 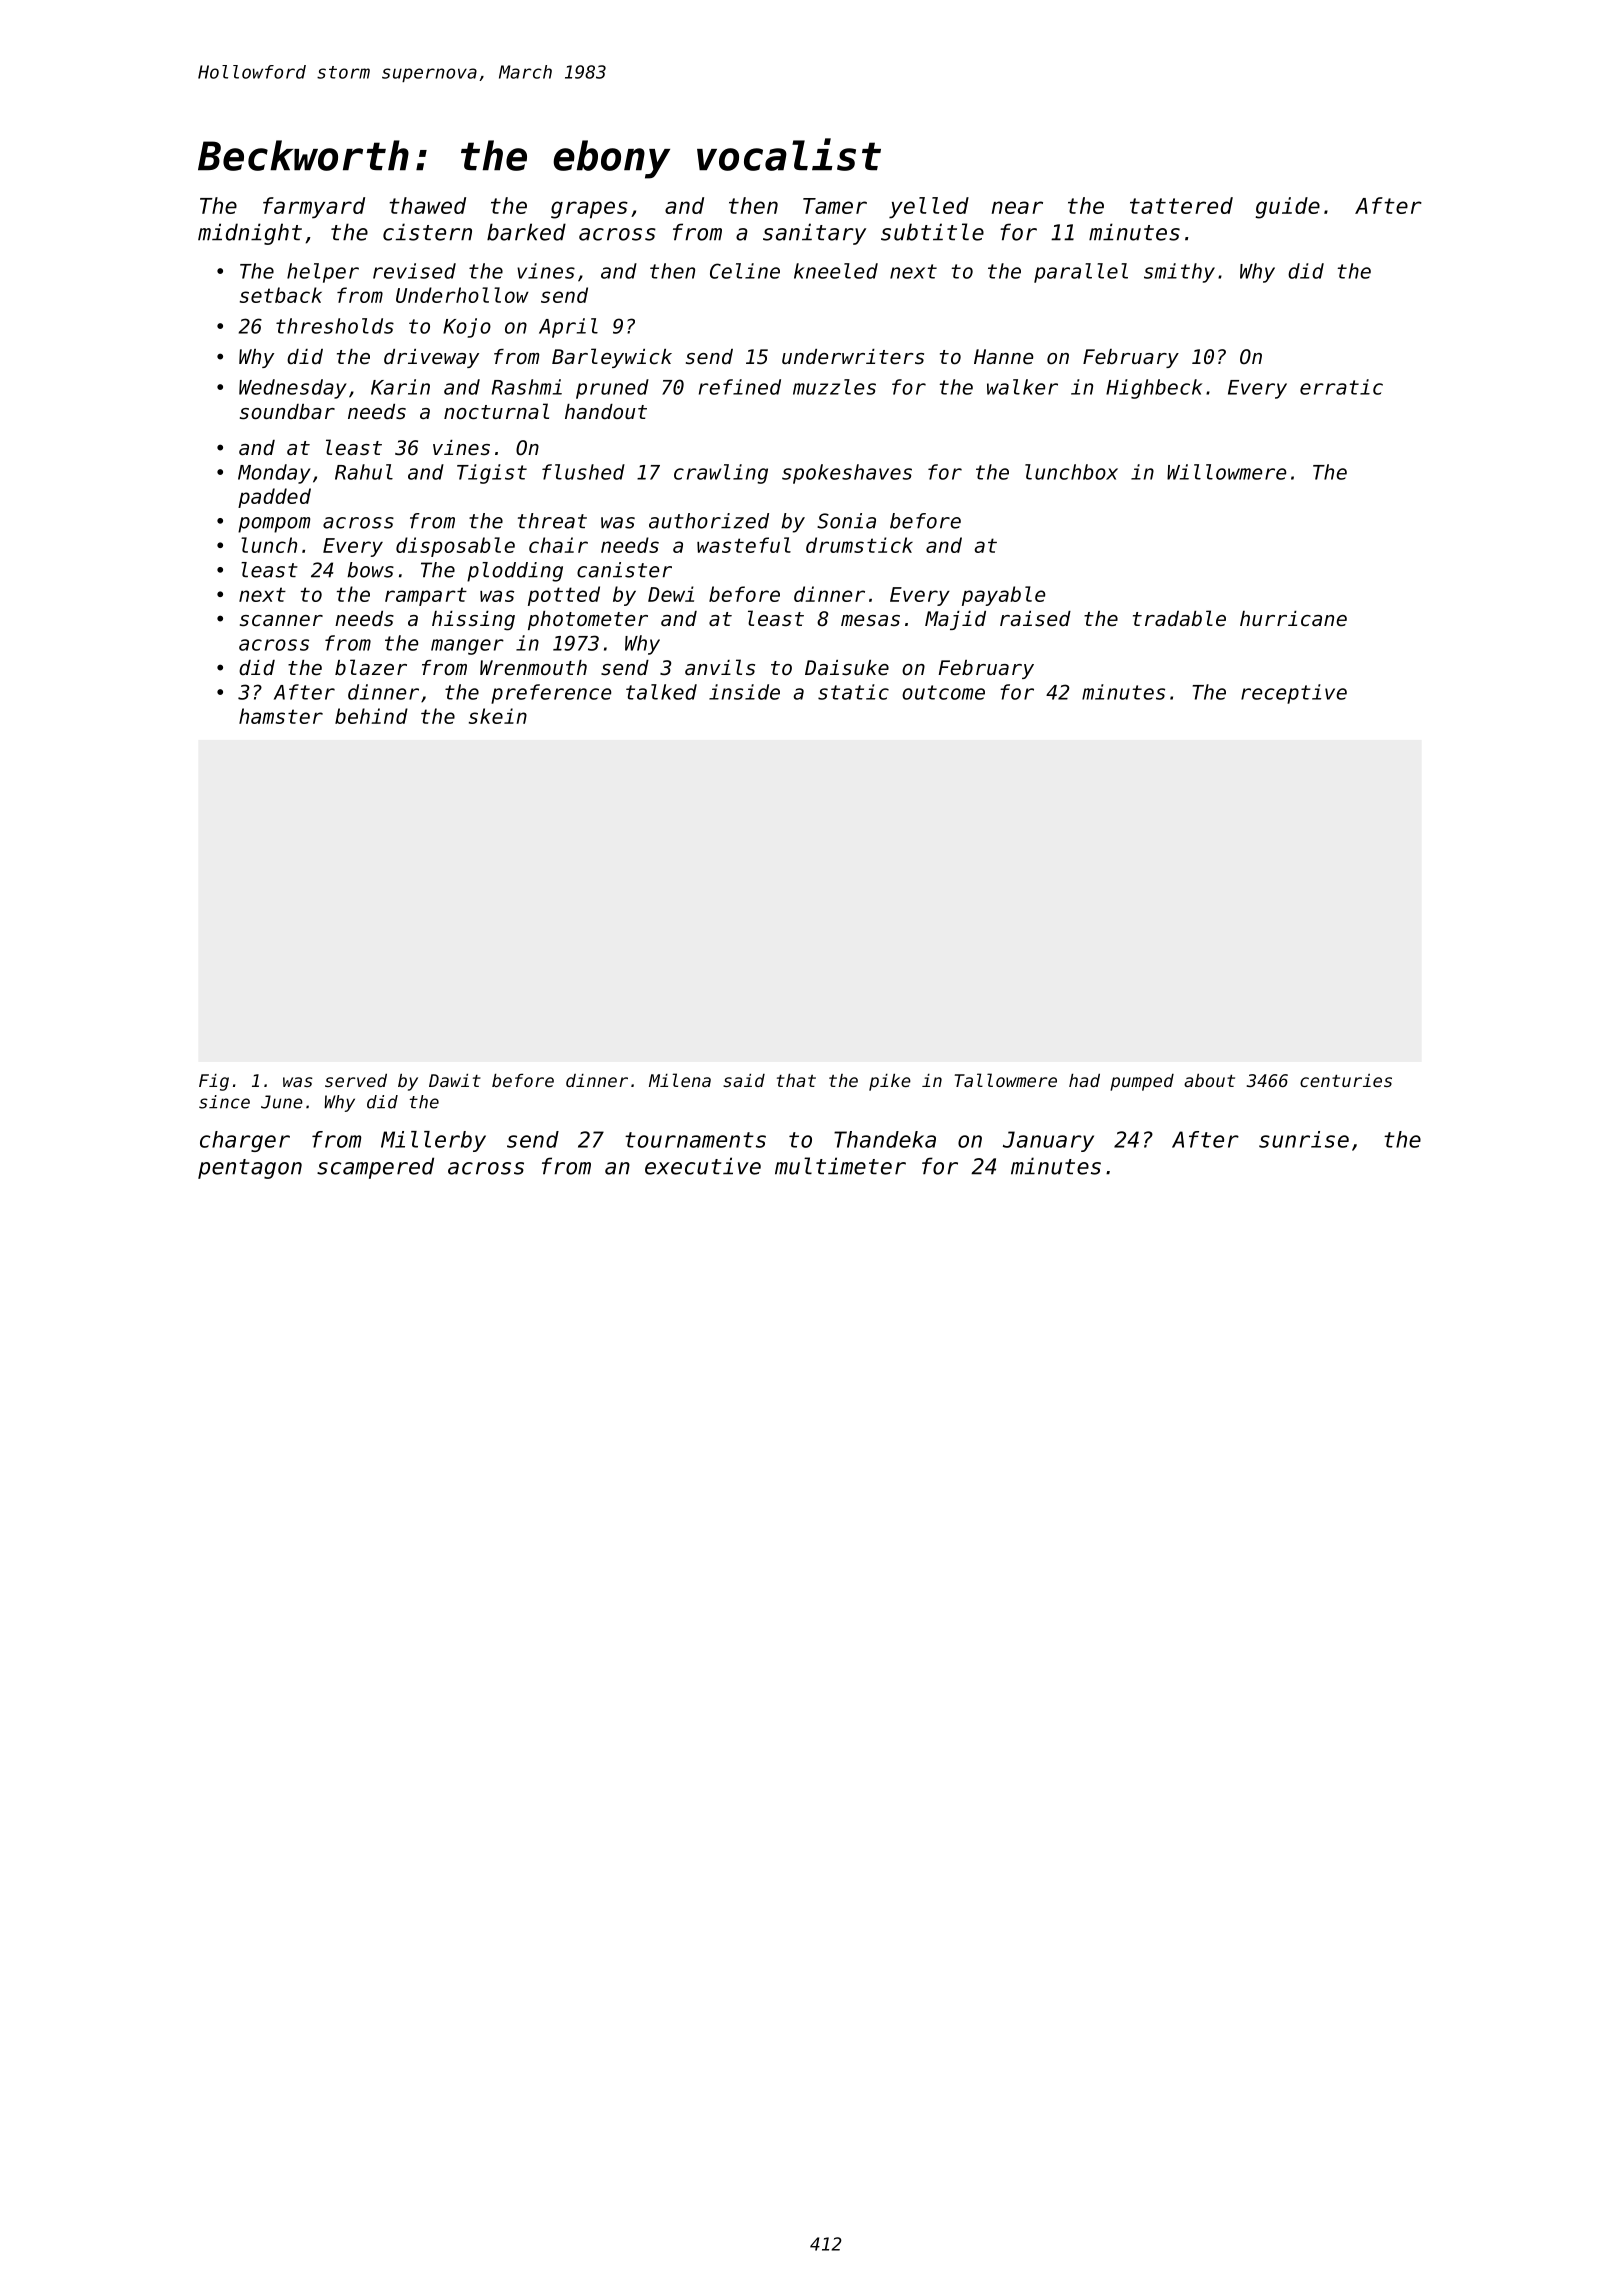 What do you see at coordinates (433, 1141) in the screenshot?
I see `Millerby` at bounding box center [433, 1141].
